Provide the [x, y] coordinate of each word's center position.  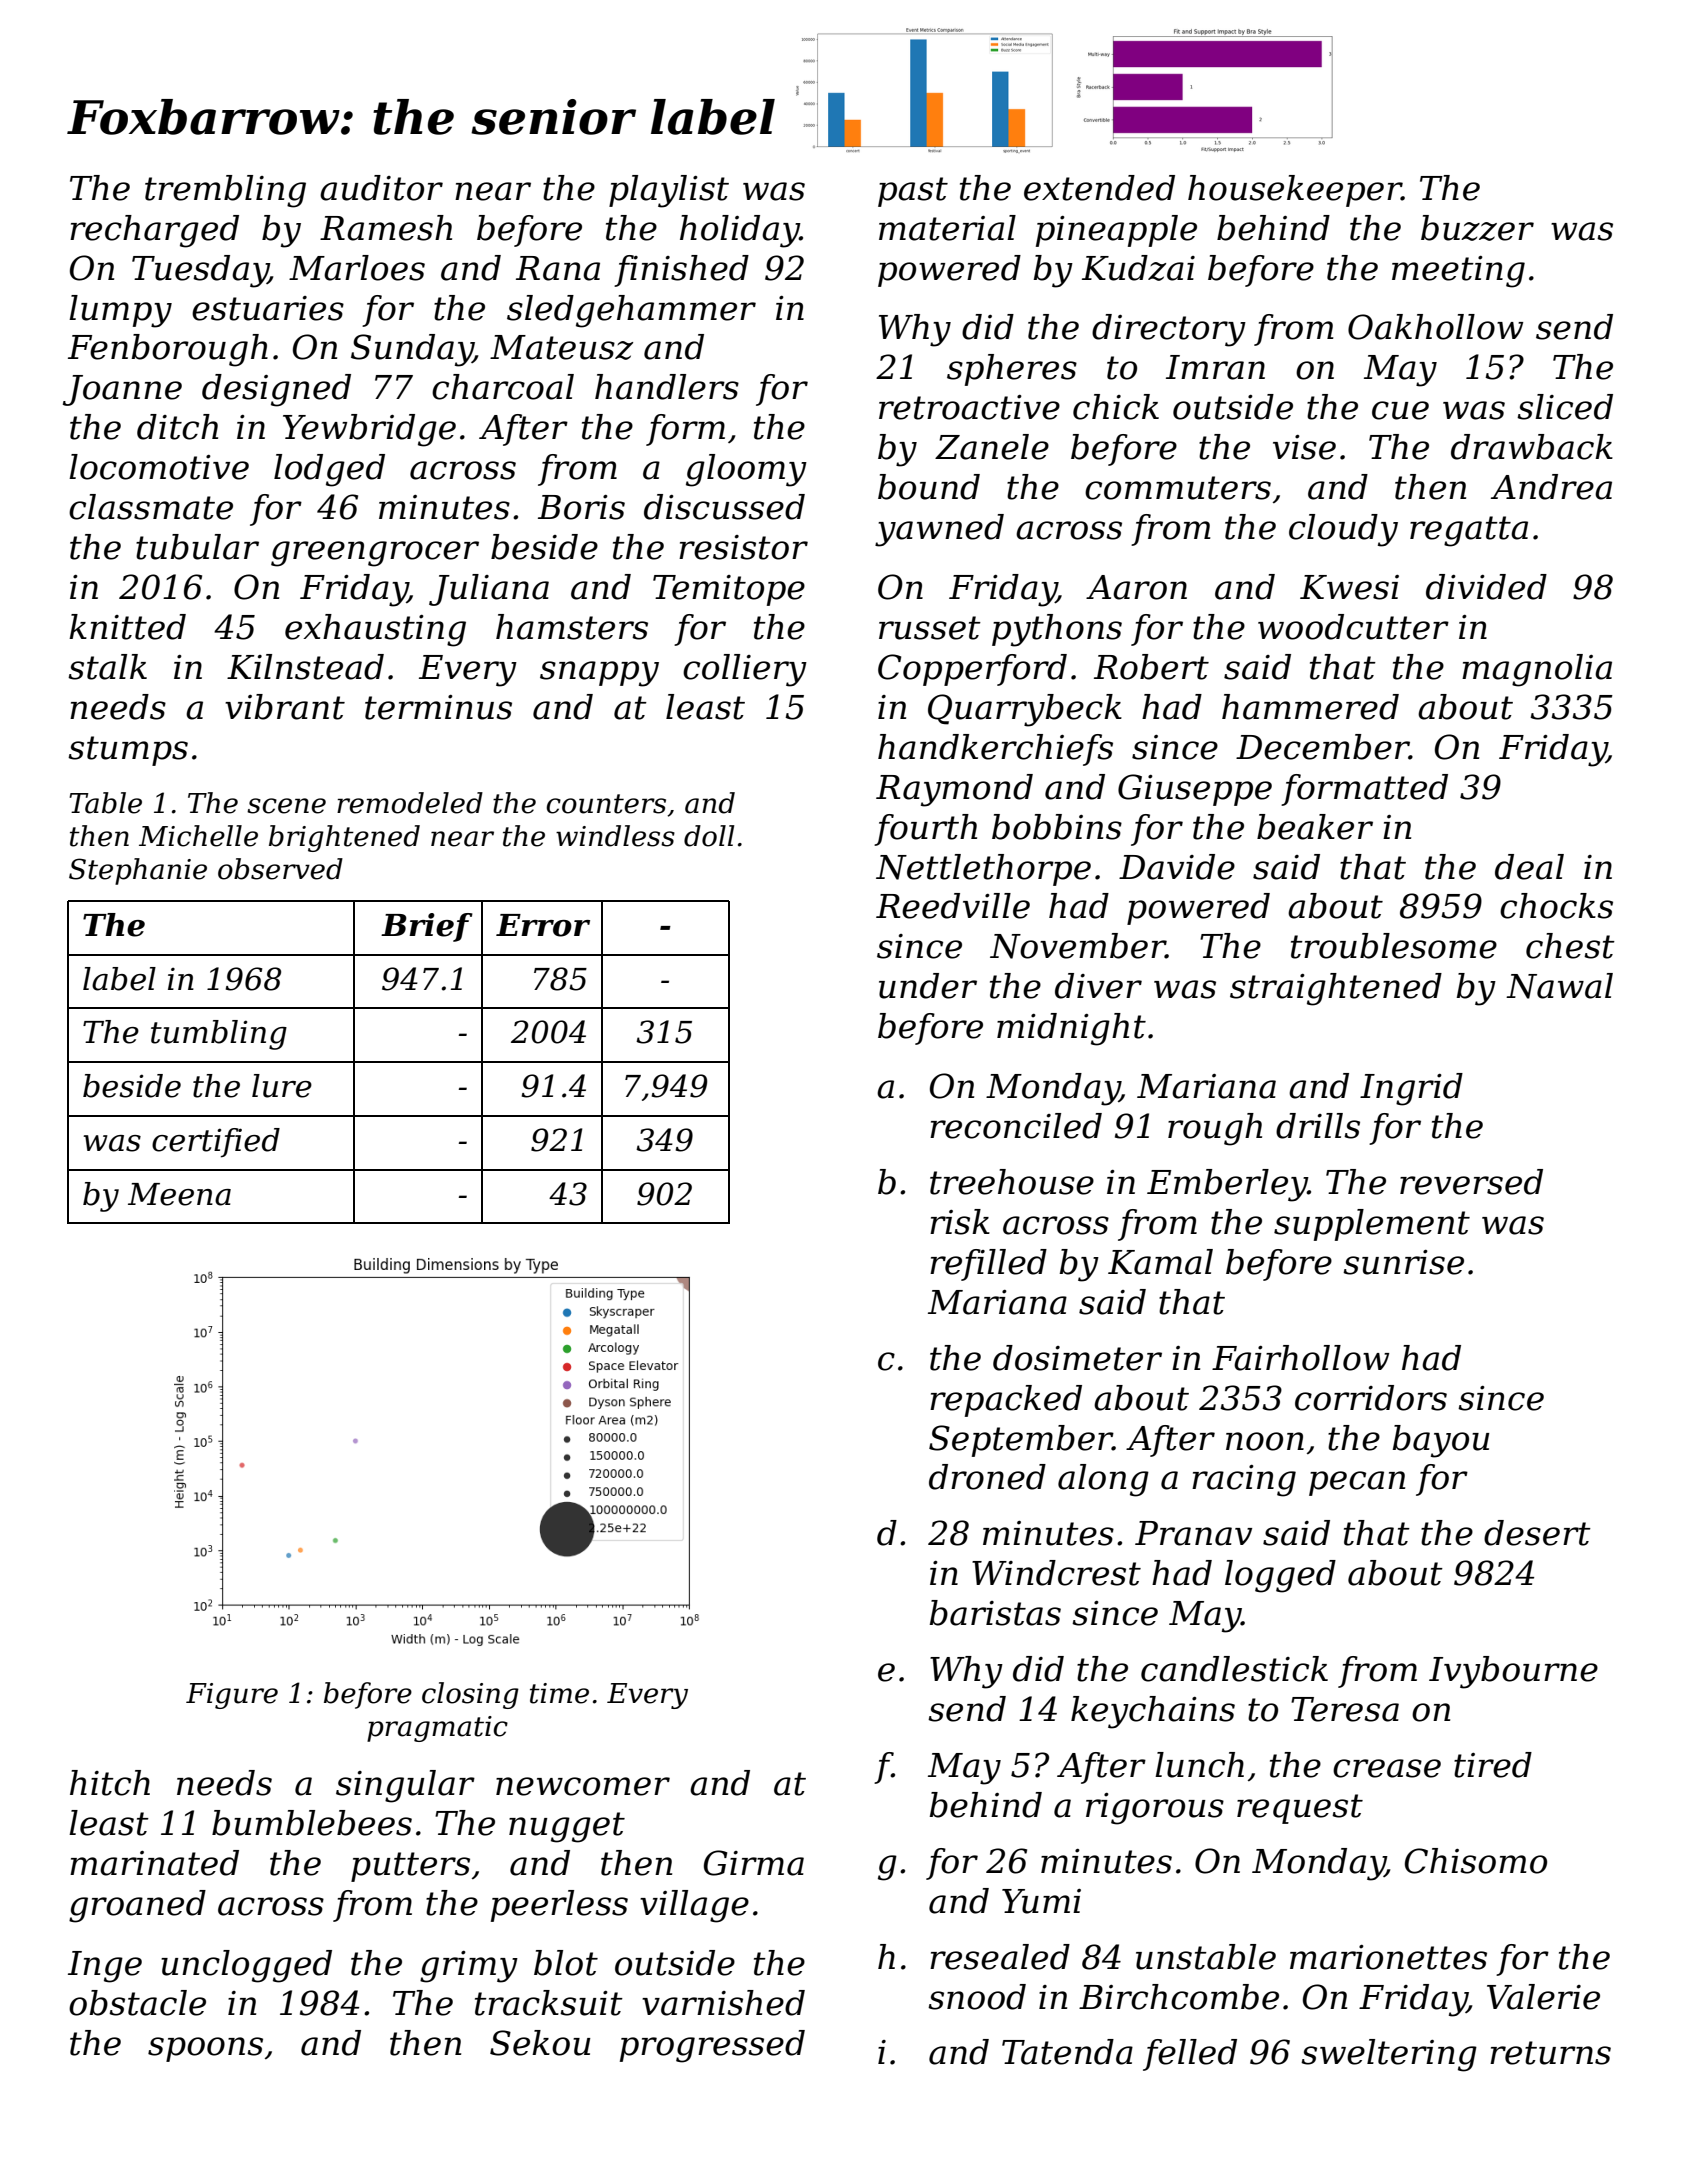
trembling [225, 191]
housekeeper [1295, 191]
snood [977, 1997]
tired [1493, 1765]
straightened [1336, 989]
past [913, 192]
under [928, 986]
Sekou [540, 2043]
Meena [179, 1194]
